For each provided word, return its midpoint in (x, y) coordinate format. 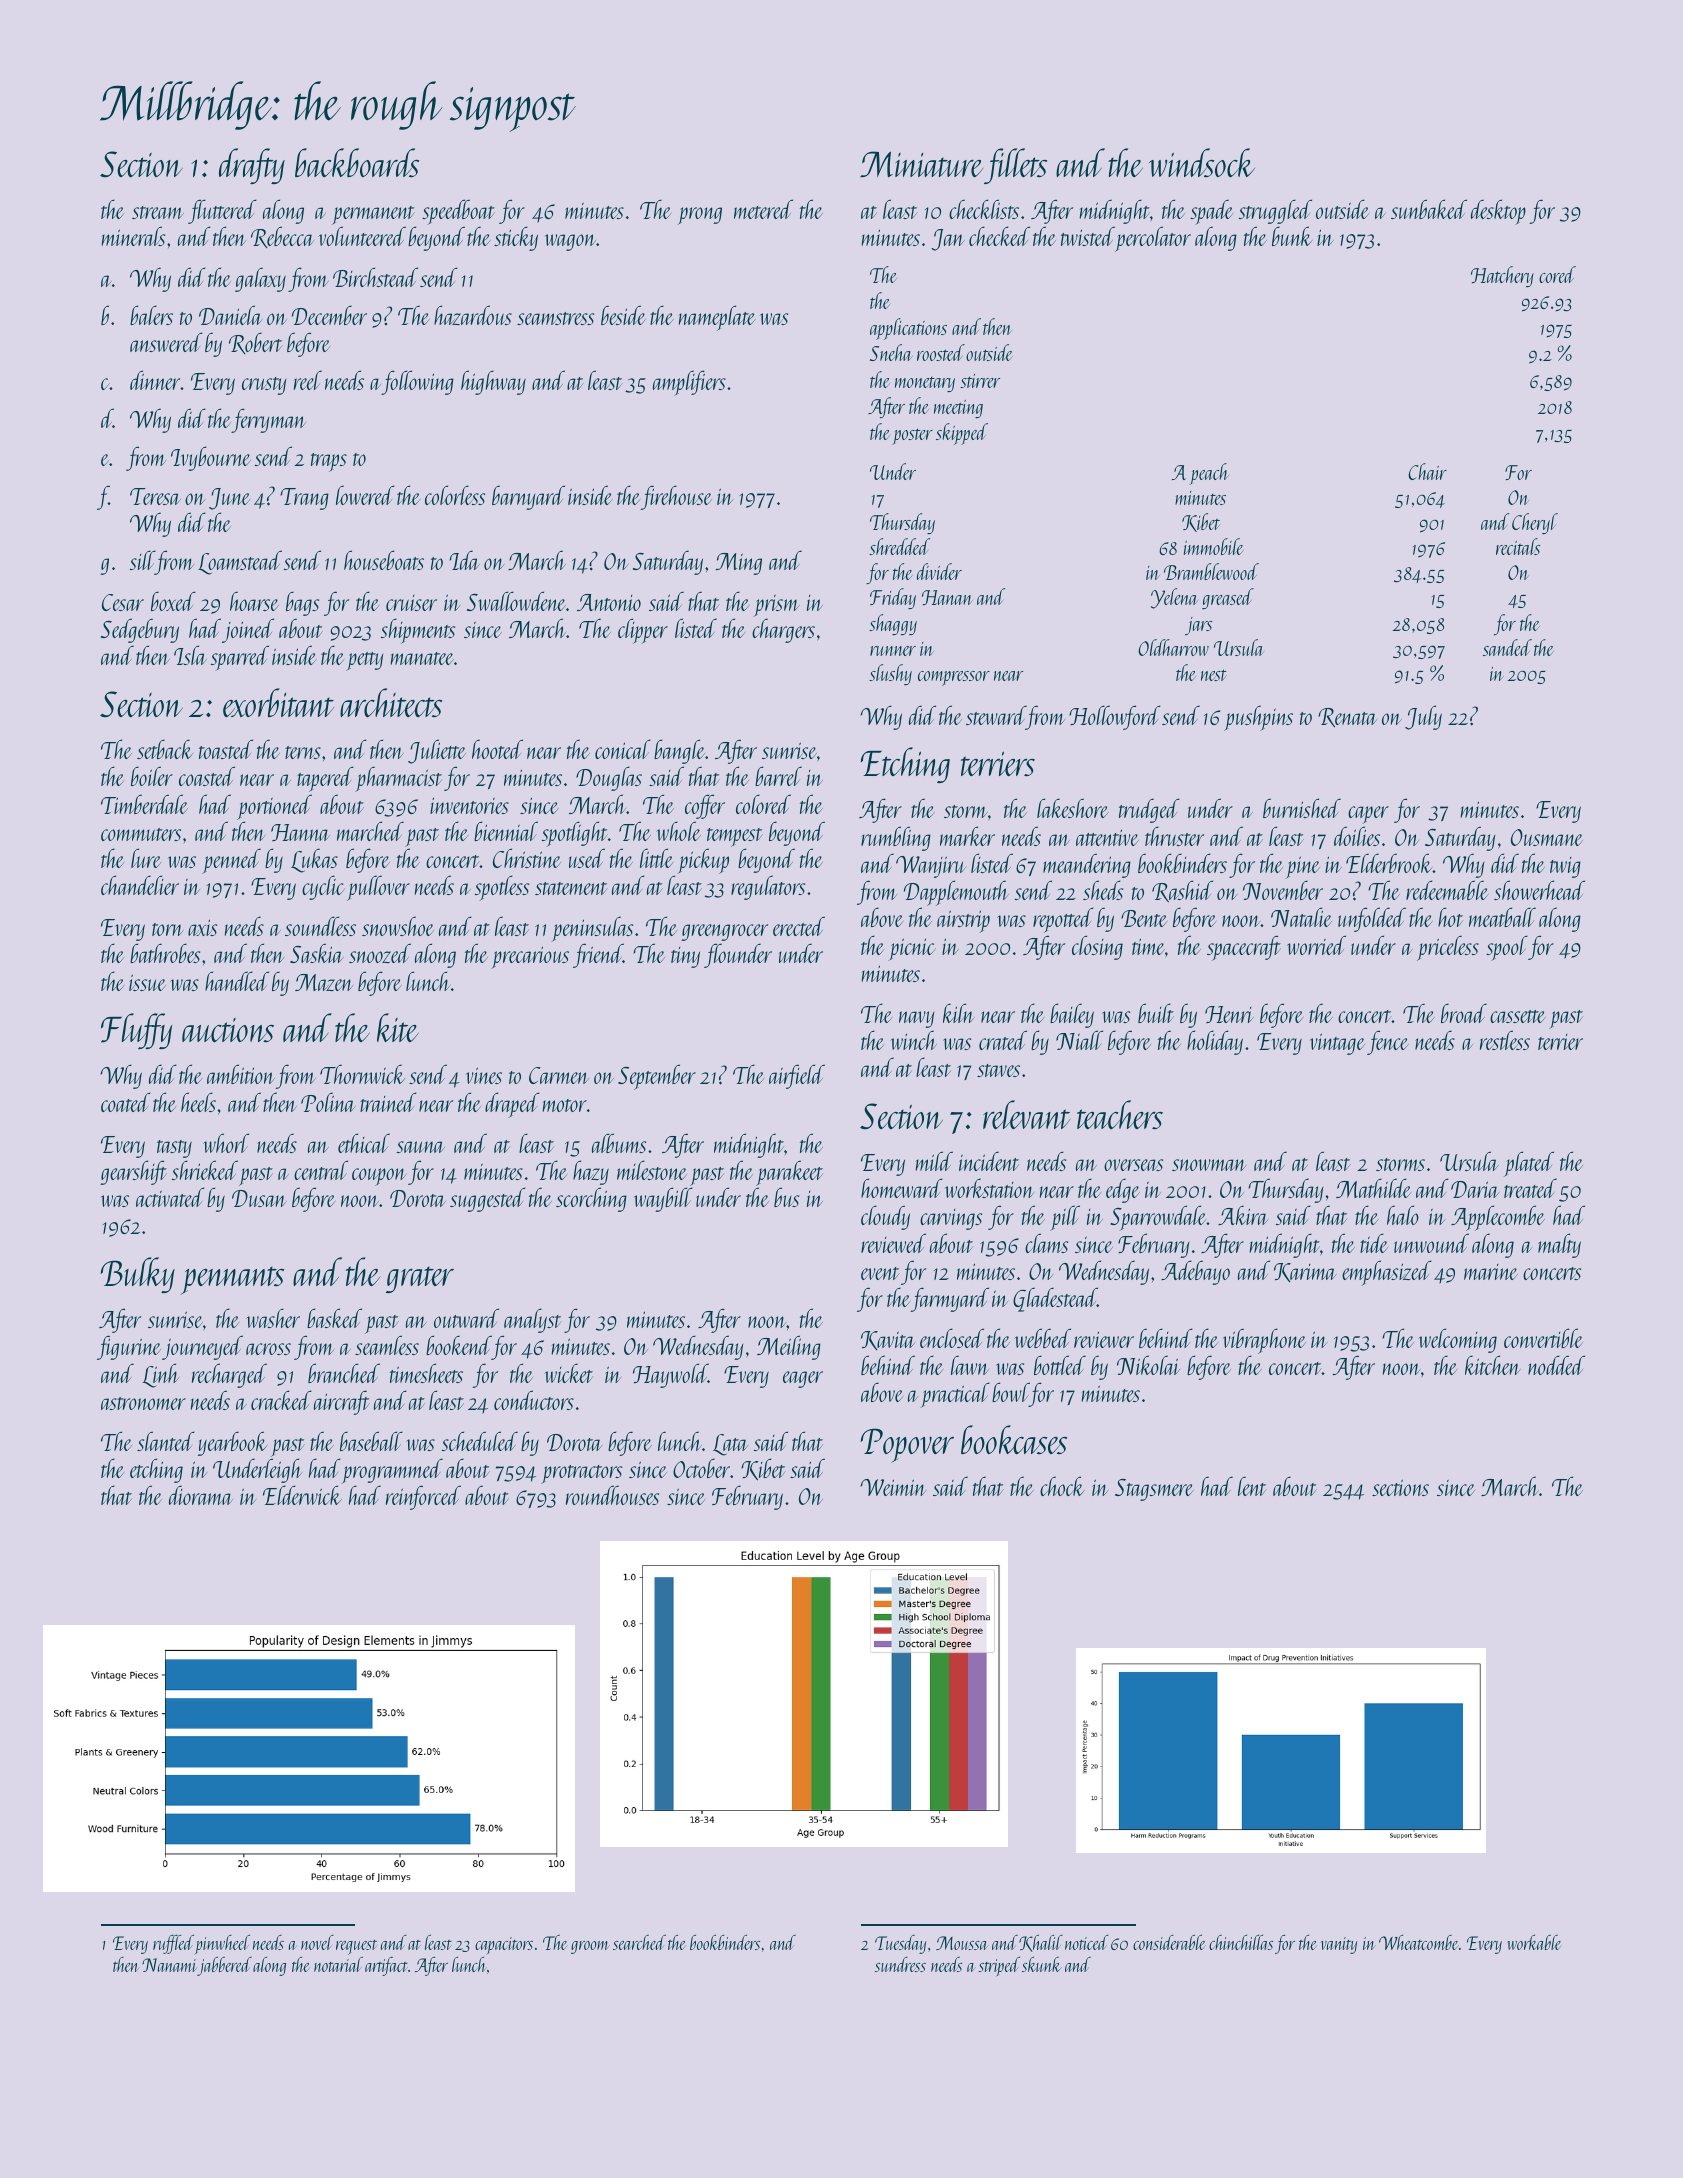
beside (623, 315)
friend (598, 955)
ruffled (173, 1944)
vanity (1339, 1945)
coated (126, 1102)
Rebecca (282, 237)
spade (1211, 212)
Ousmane (1547, 837)
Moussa (962, 1943)
